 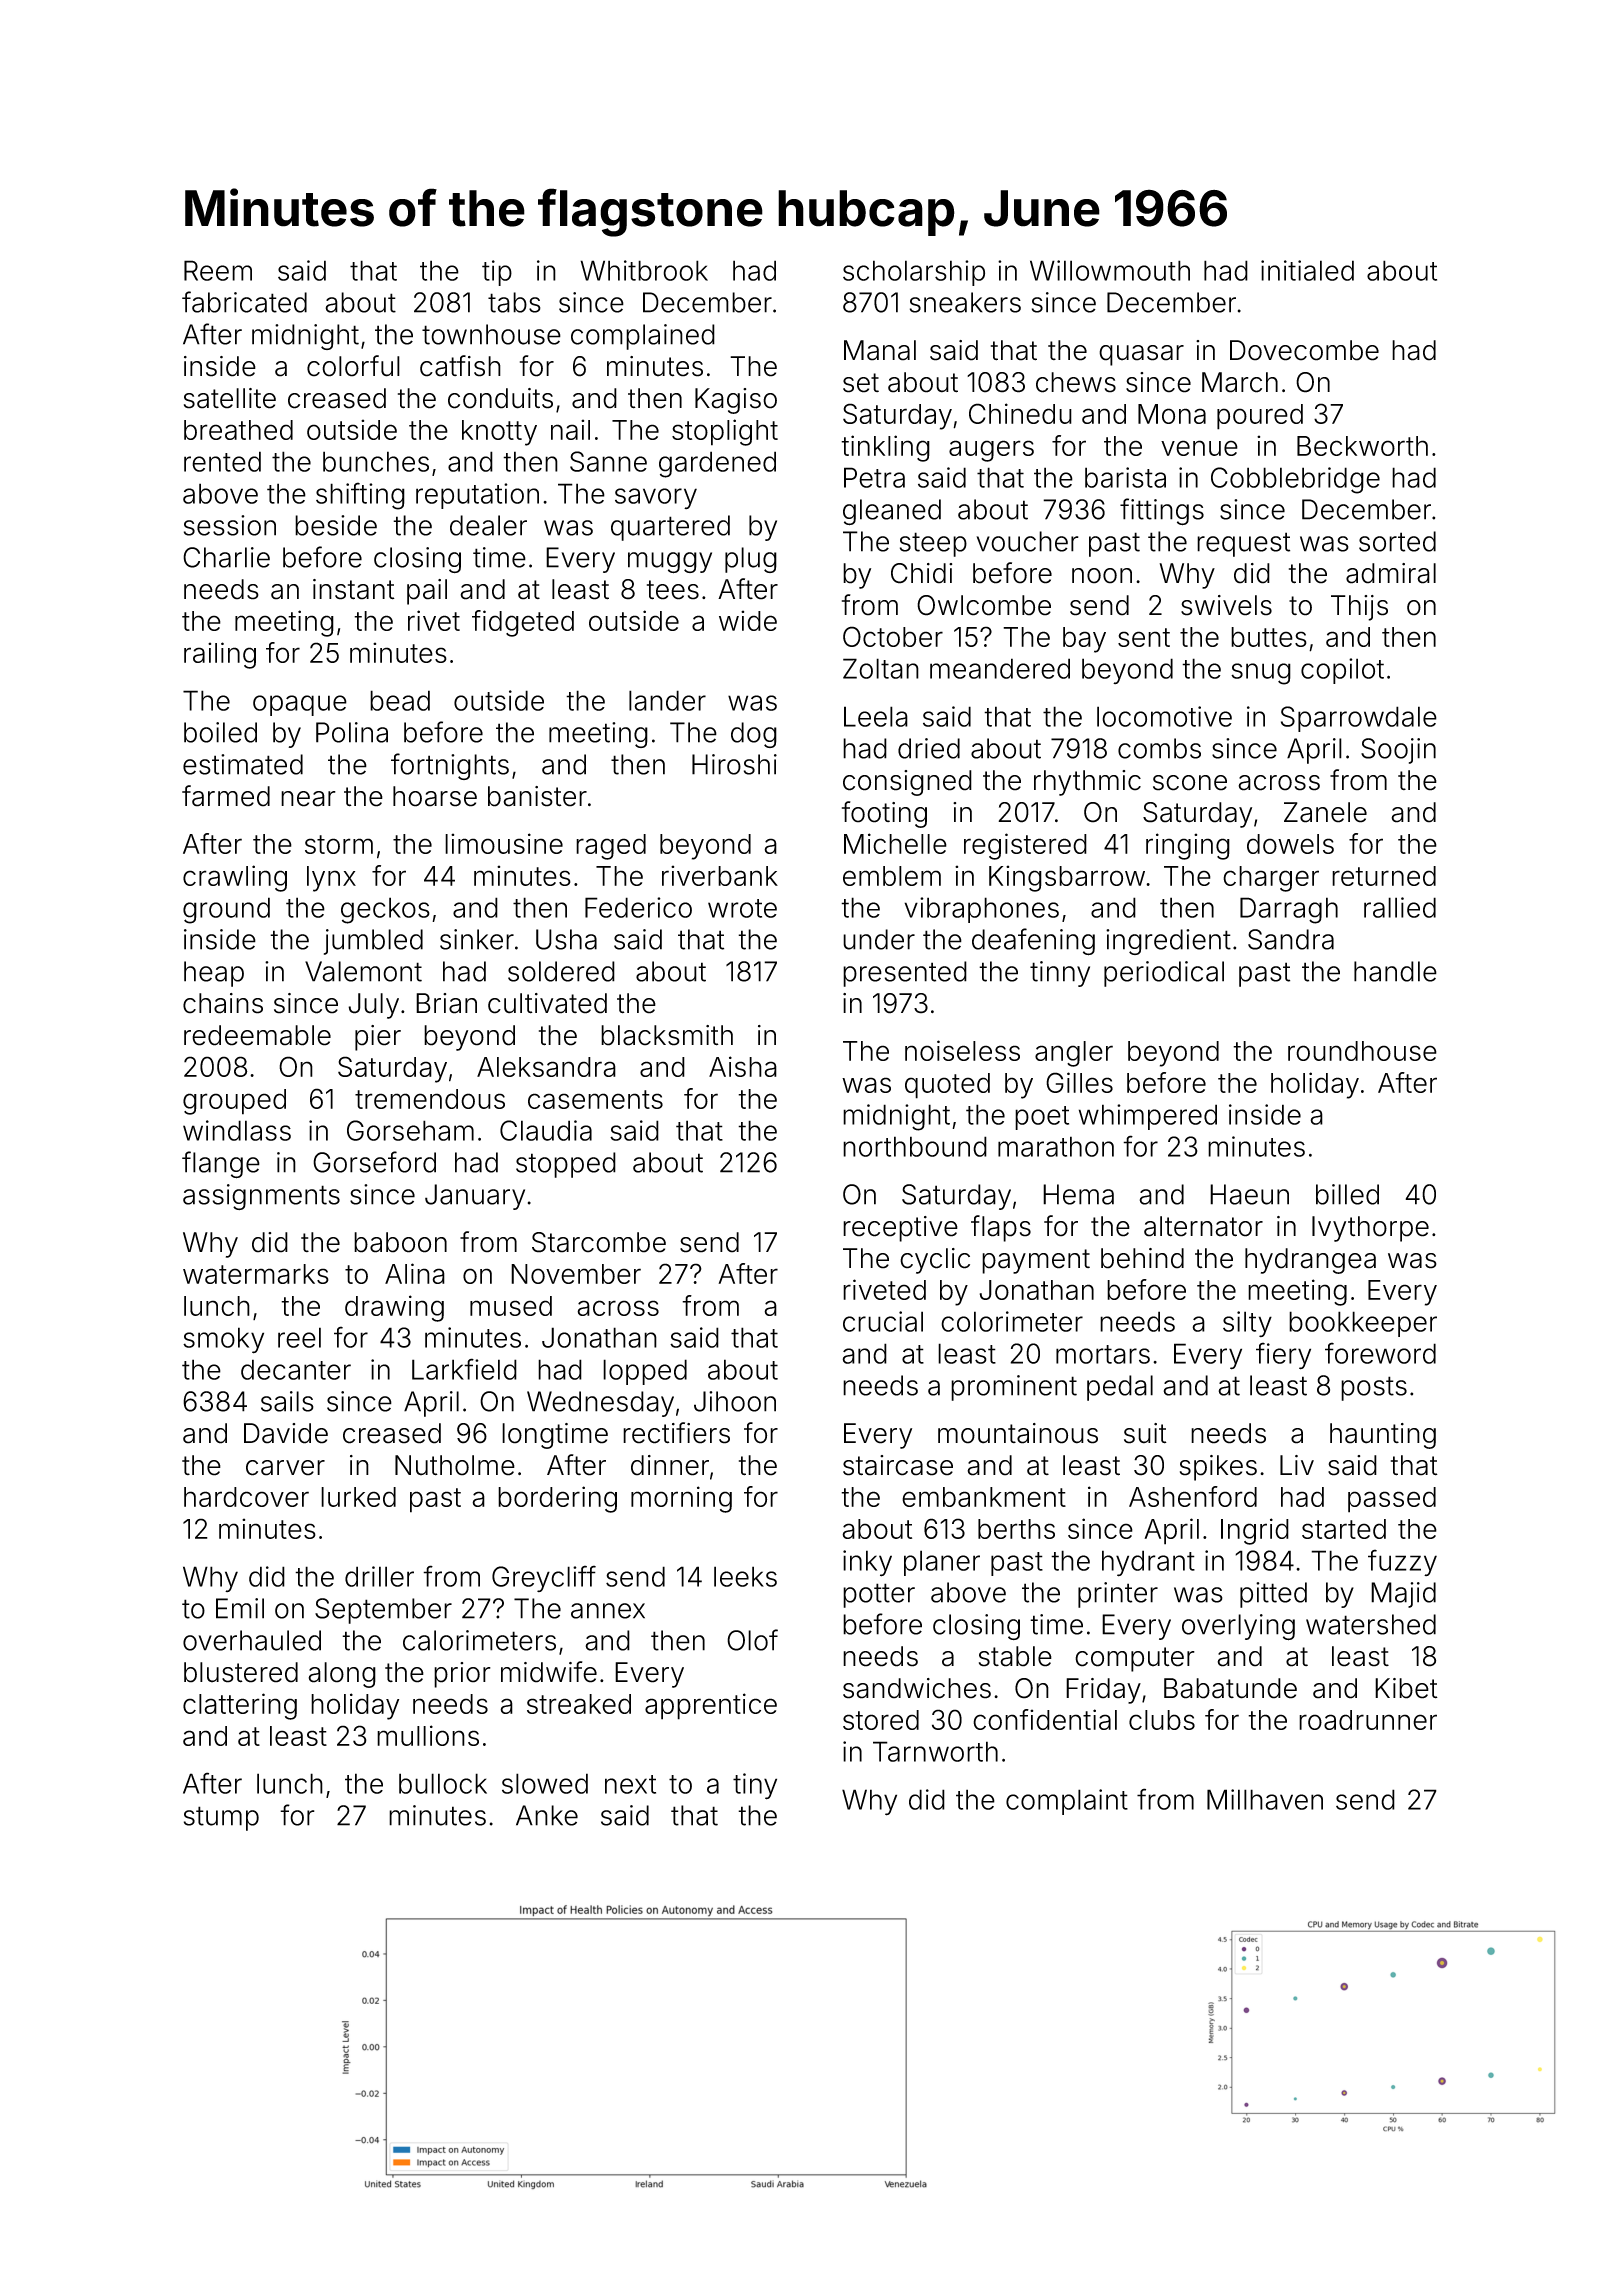 What do you see at coordinates (400, 1242) in the page?
I see `baboon` at bounding box center [400, 1242].
